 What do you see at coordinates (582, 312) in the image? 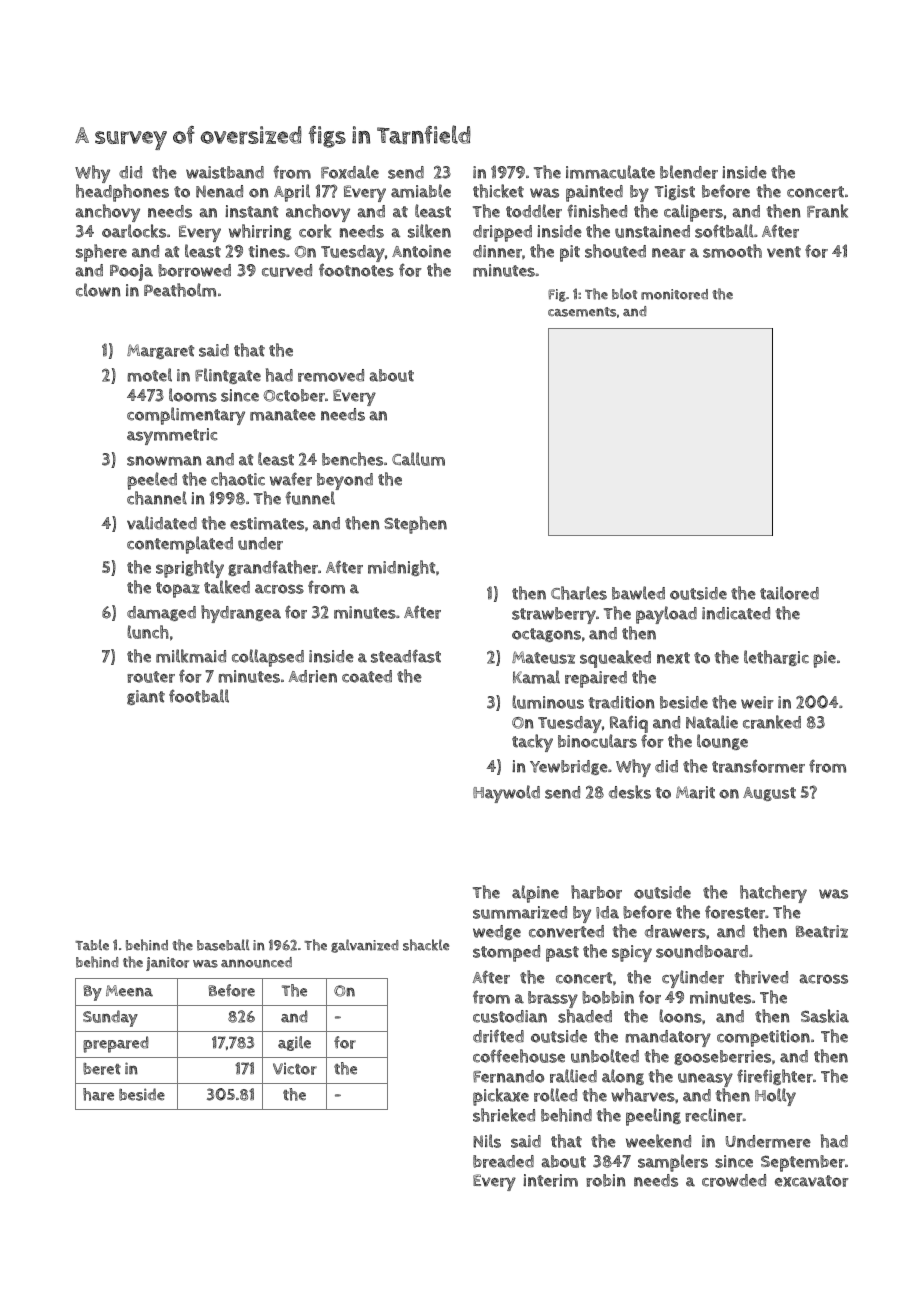
I see `casements` at bounding box center [582, 312].
